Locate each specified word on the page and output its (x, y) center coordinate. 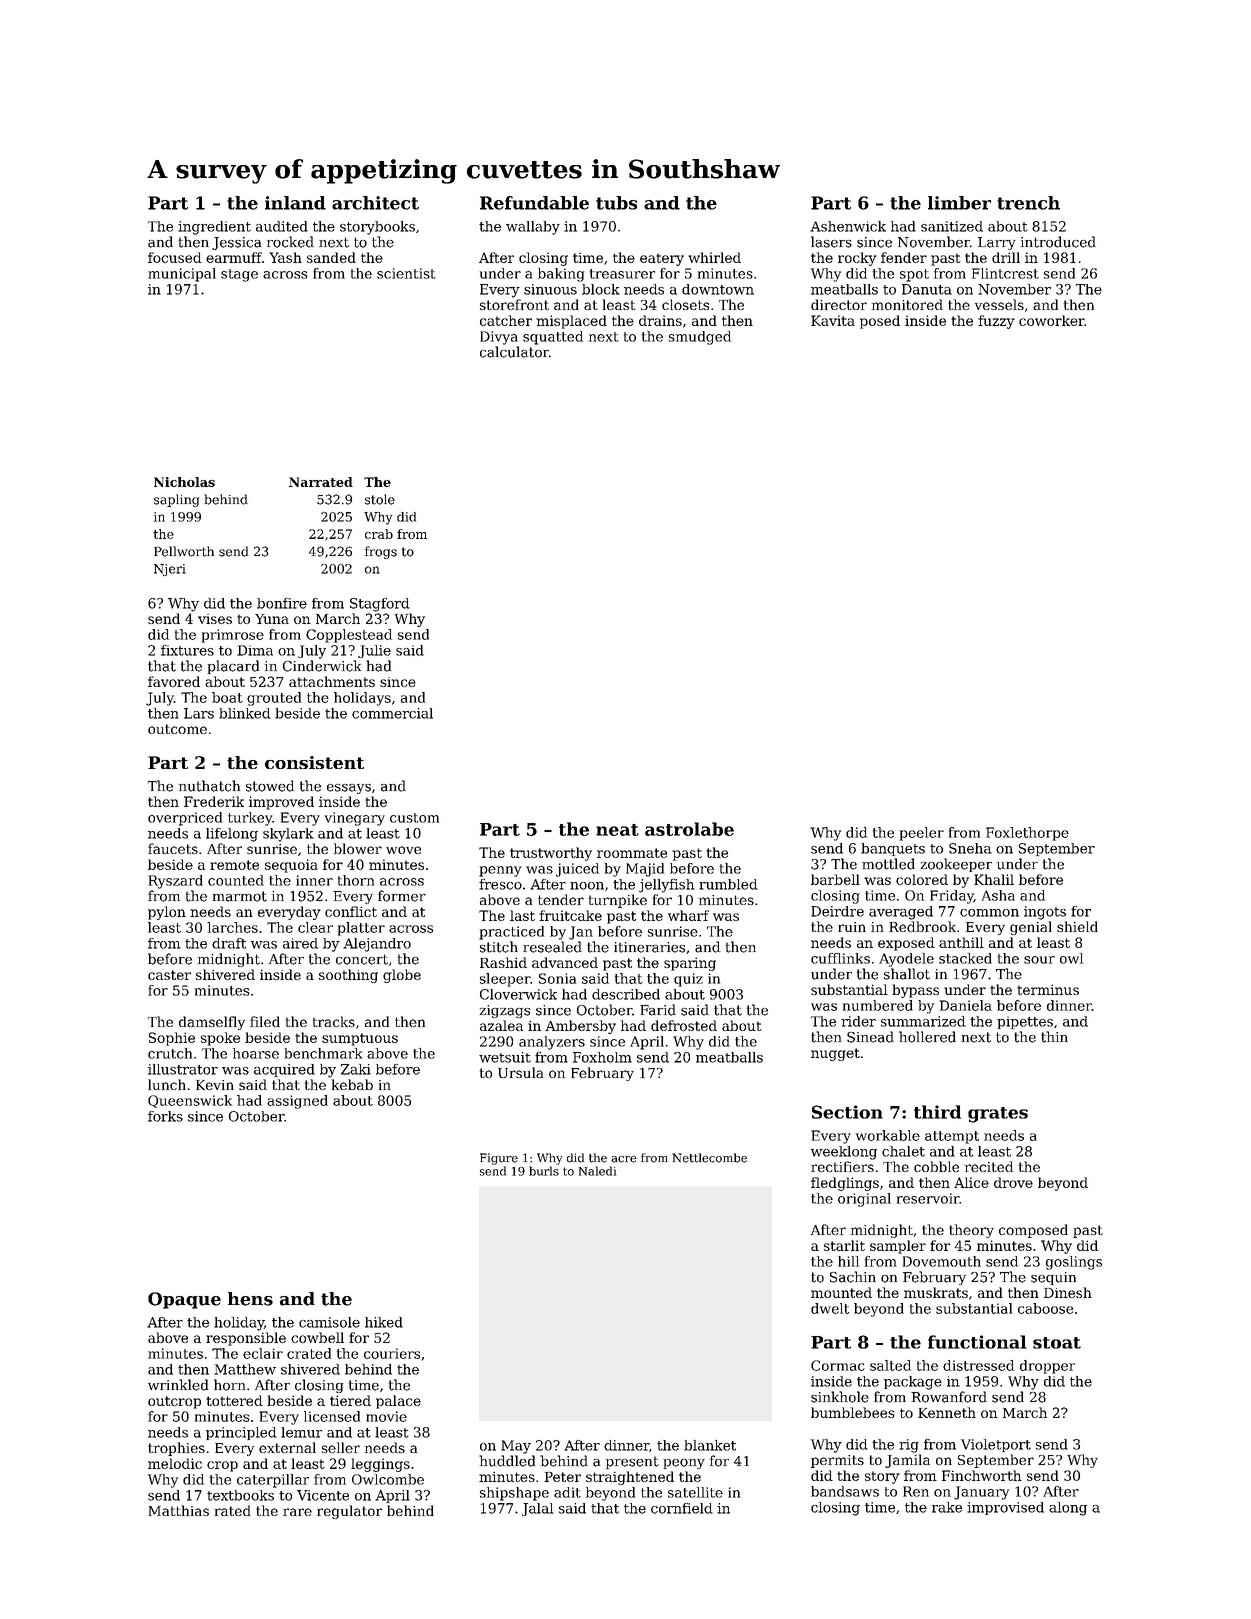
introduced (1058, 242)
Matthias (179, 1510)
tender (561, 899)
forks (165, 1116)
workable (888, 1135)
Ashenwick (848, 226)
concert (362, 959)
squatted (553, 338)
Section (847, 1112)
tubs (616, 203)
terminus (1048, 989)
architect (375, 203)
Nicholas (184, 482)
